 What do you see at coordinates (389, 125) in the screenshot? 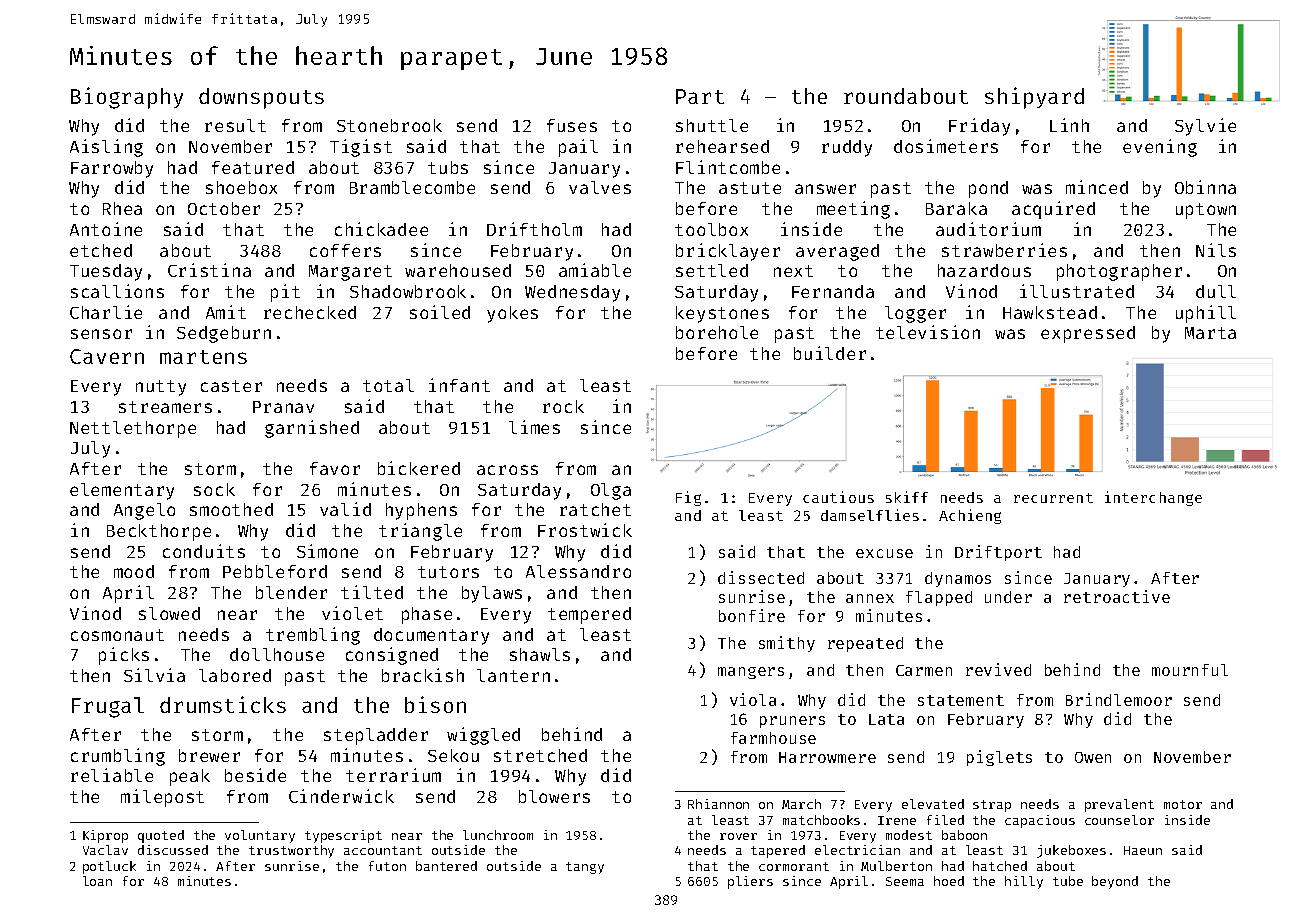
I see `Stonebrook` at bounding box center [389, 125].
